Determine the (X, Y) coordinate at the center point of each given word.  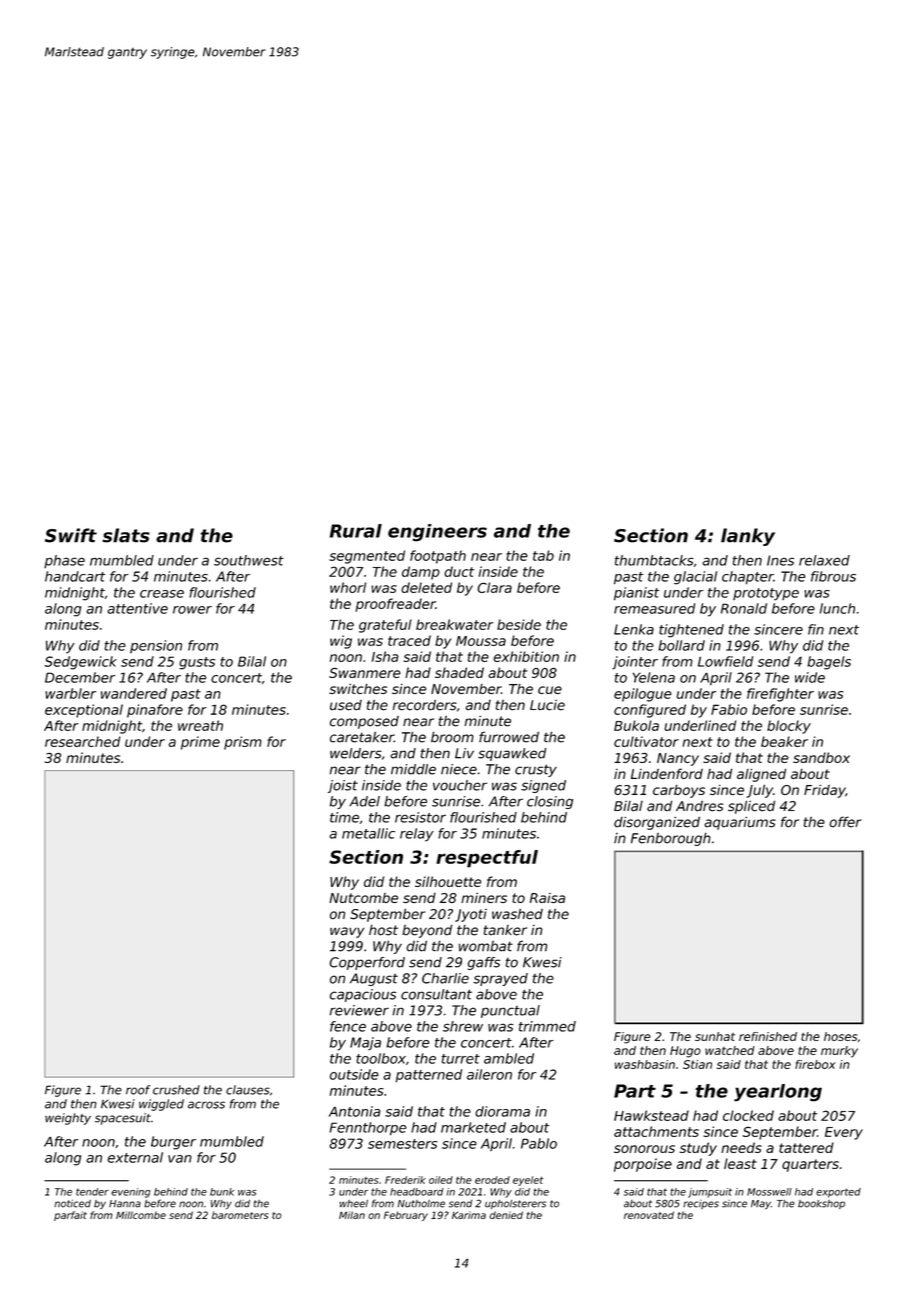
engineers (437, 532)
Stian (697, 1064)
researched (82, 741)
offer (845, 822)
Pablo (539, 1143)
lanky (748, 537)
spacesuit (123, 1119)
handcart (75, 576)
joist (343, 786)
